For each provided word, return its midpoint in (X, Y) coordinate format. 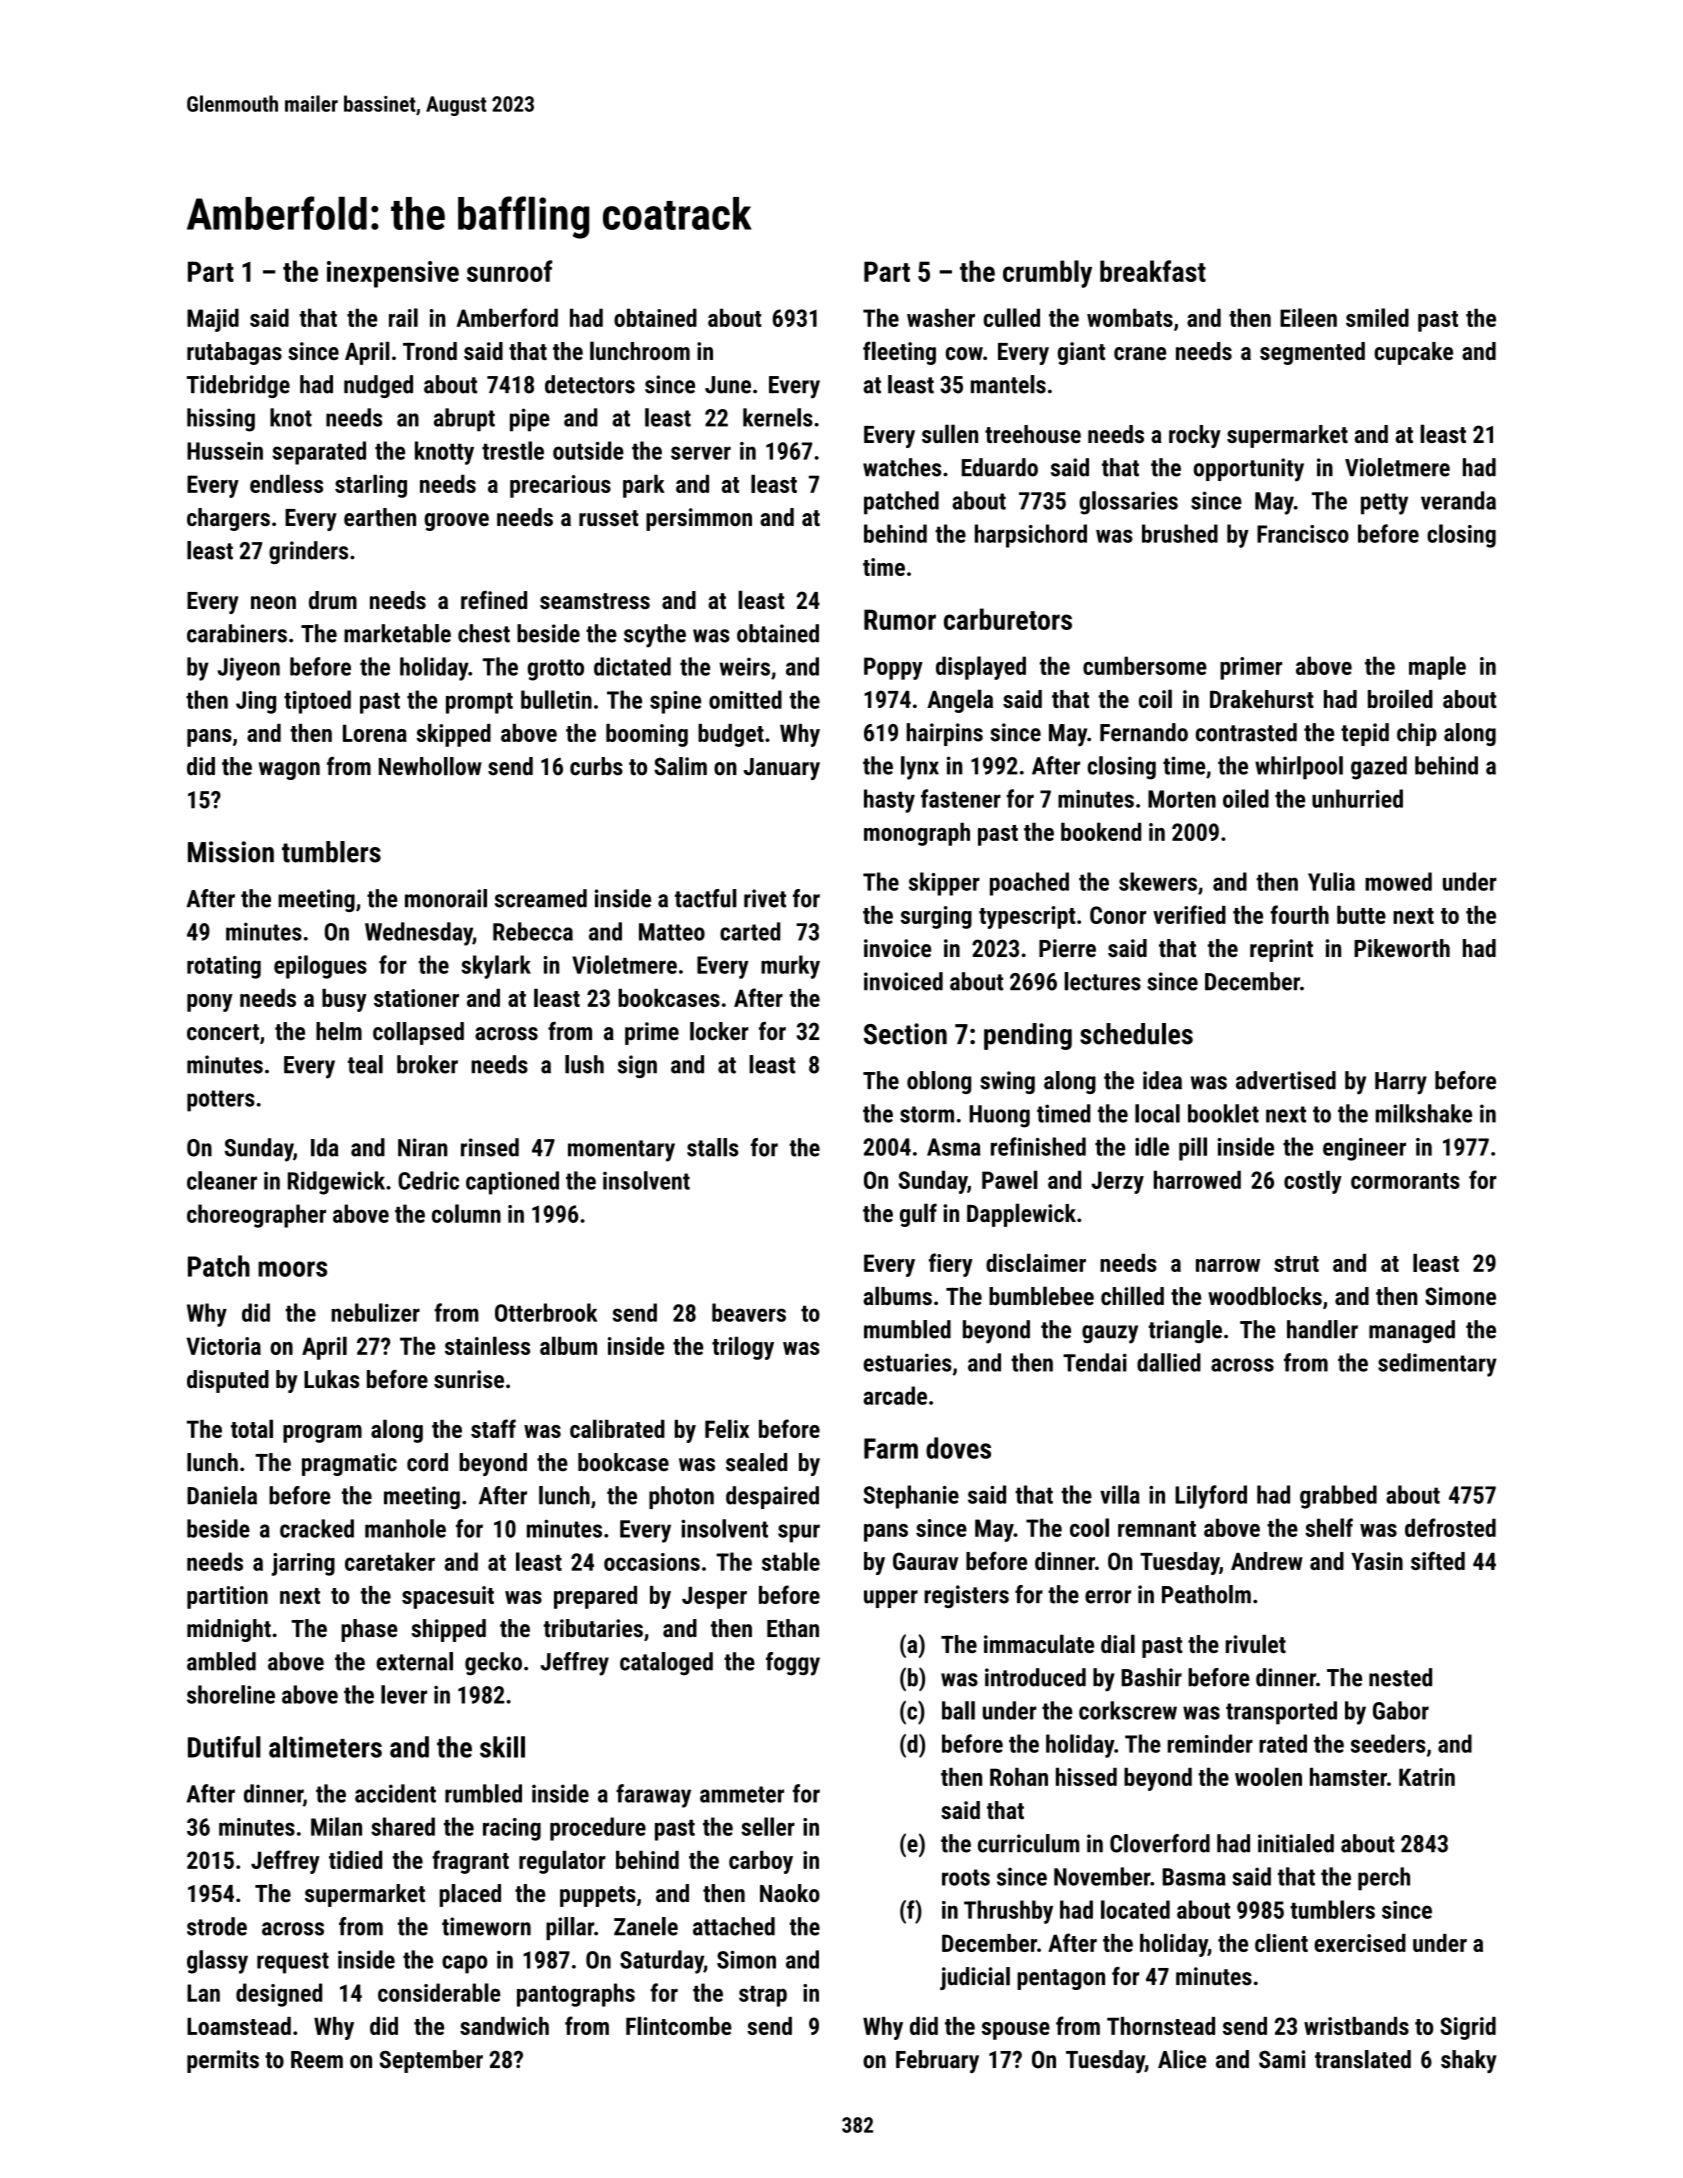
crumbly (1047, 274)
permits (223, 2061)
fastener (961, 798)
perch (1384, 1879)
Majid (213, 320)
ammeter (742, 1794)
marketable (397, 633)
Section (905, 1034)
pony (210, 1003)
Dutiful (224, 1747)
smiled (1377, 317)
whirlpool (1299, 768)
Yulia (1331, 881)
